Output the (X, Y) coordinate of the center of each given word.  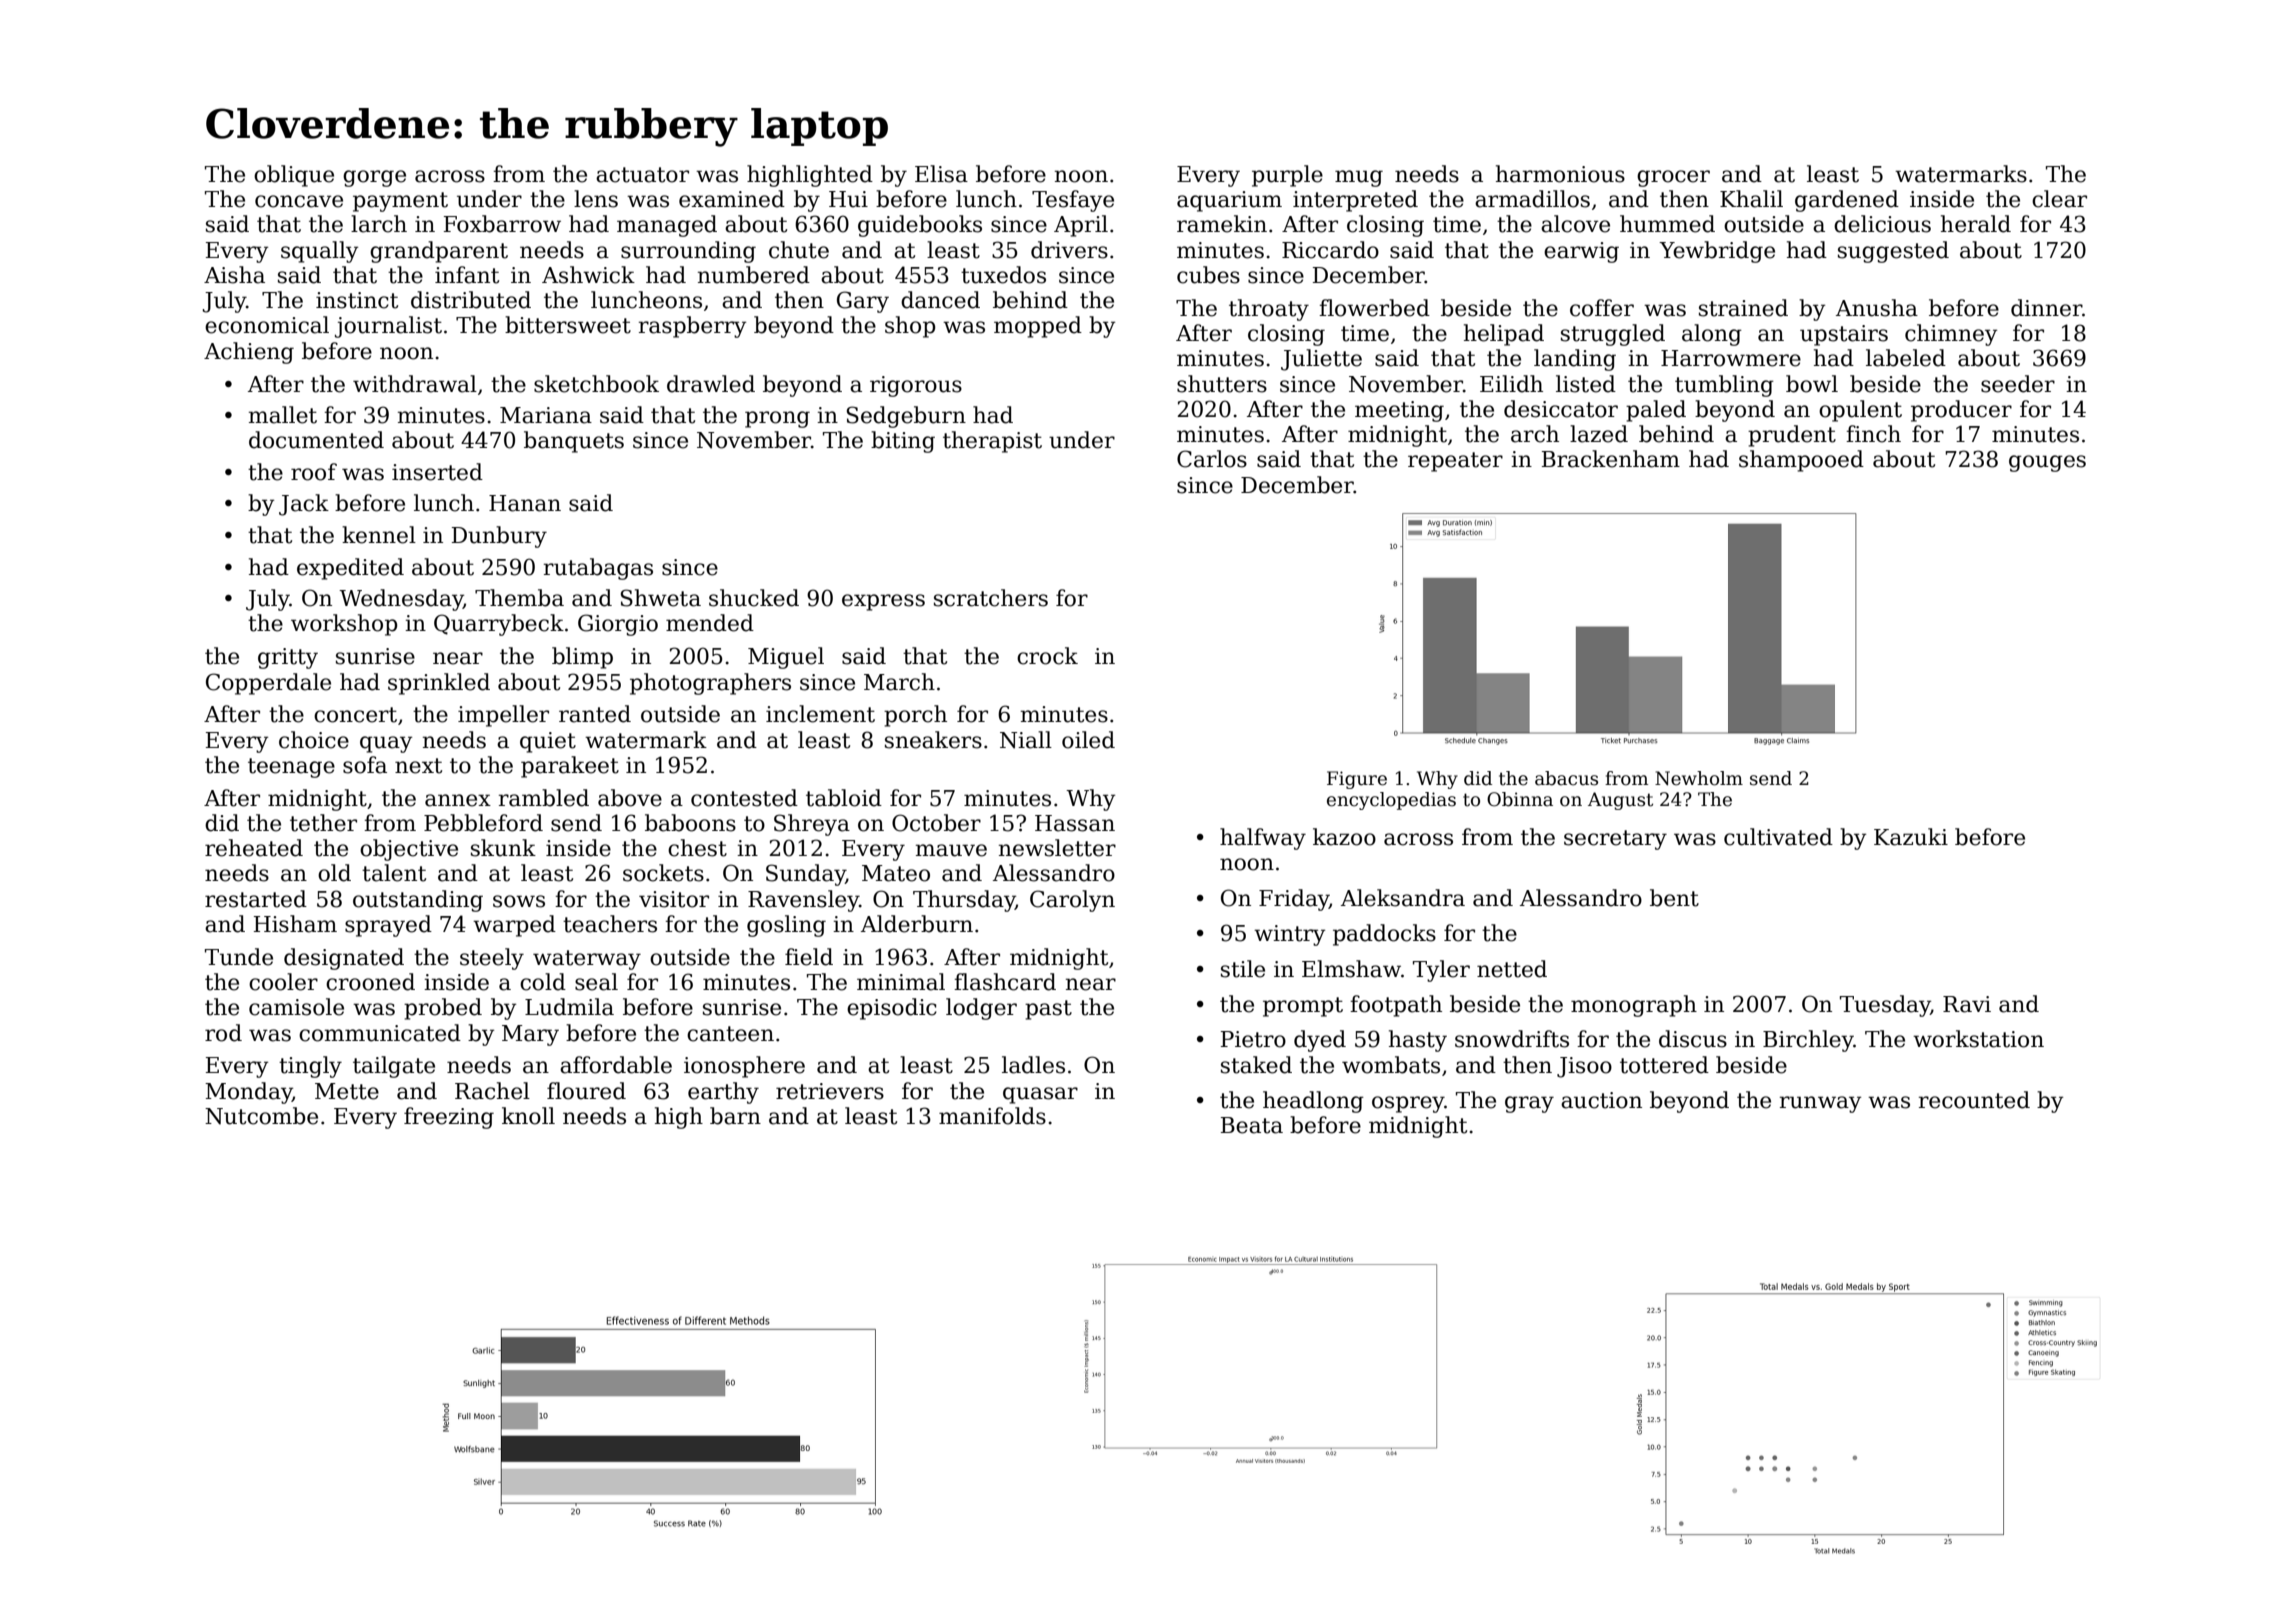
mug (1359, 178)
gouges (2047, 463)
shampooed (1801, 461)
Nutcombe (261, 1116)
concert (355, 715)
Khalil (1751, 199)
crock (1047, 656)
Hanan (525, 503)
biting (903, 442)
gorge (374, 178)
